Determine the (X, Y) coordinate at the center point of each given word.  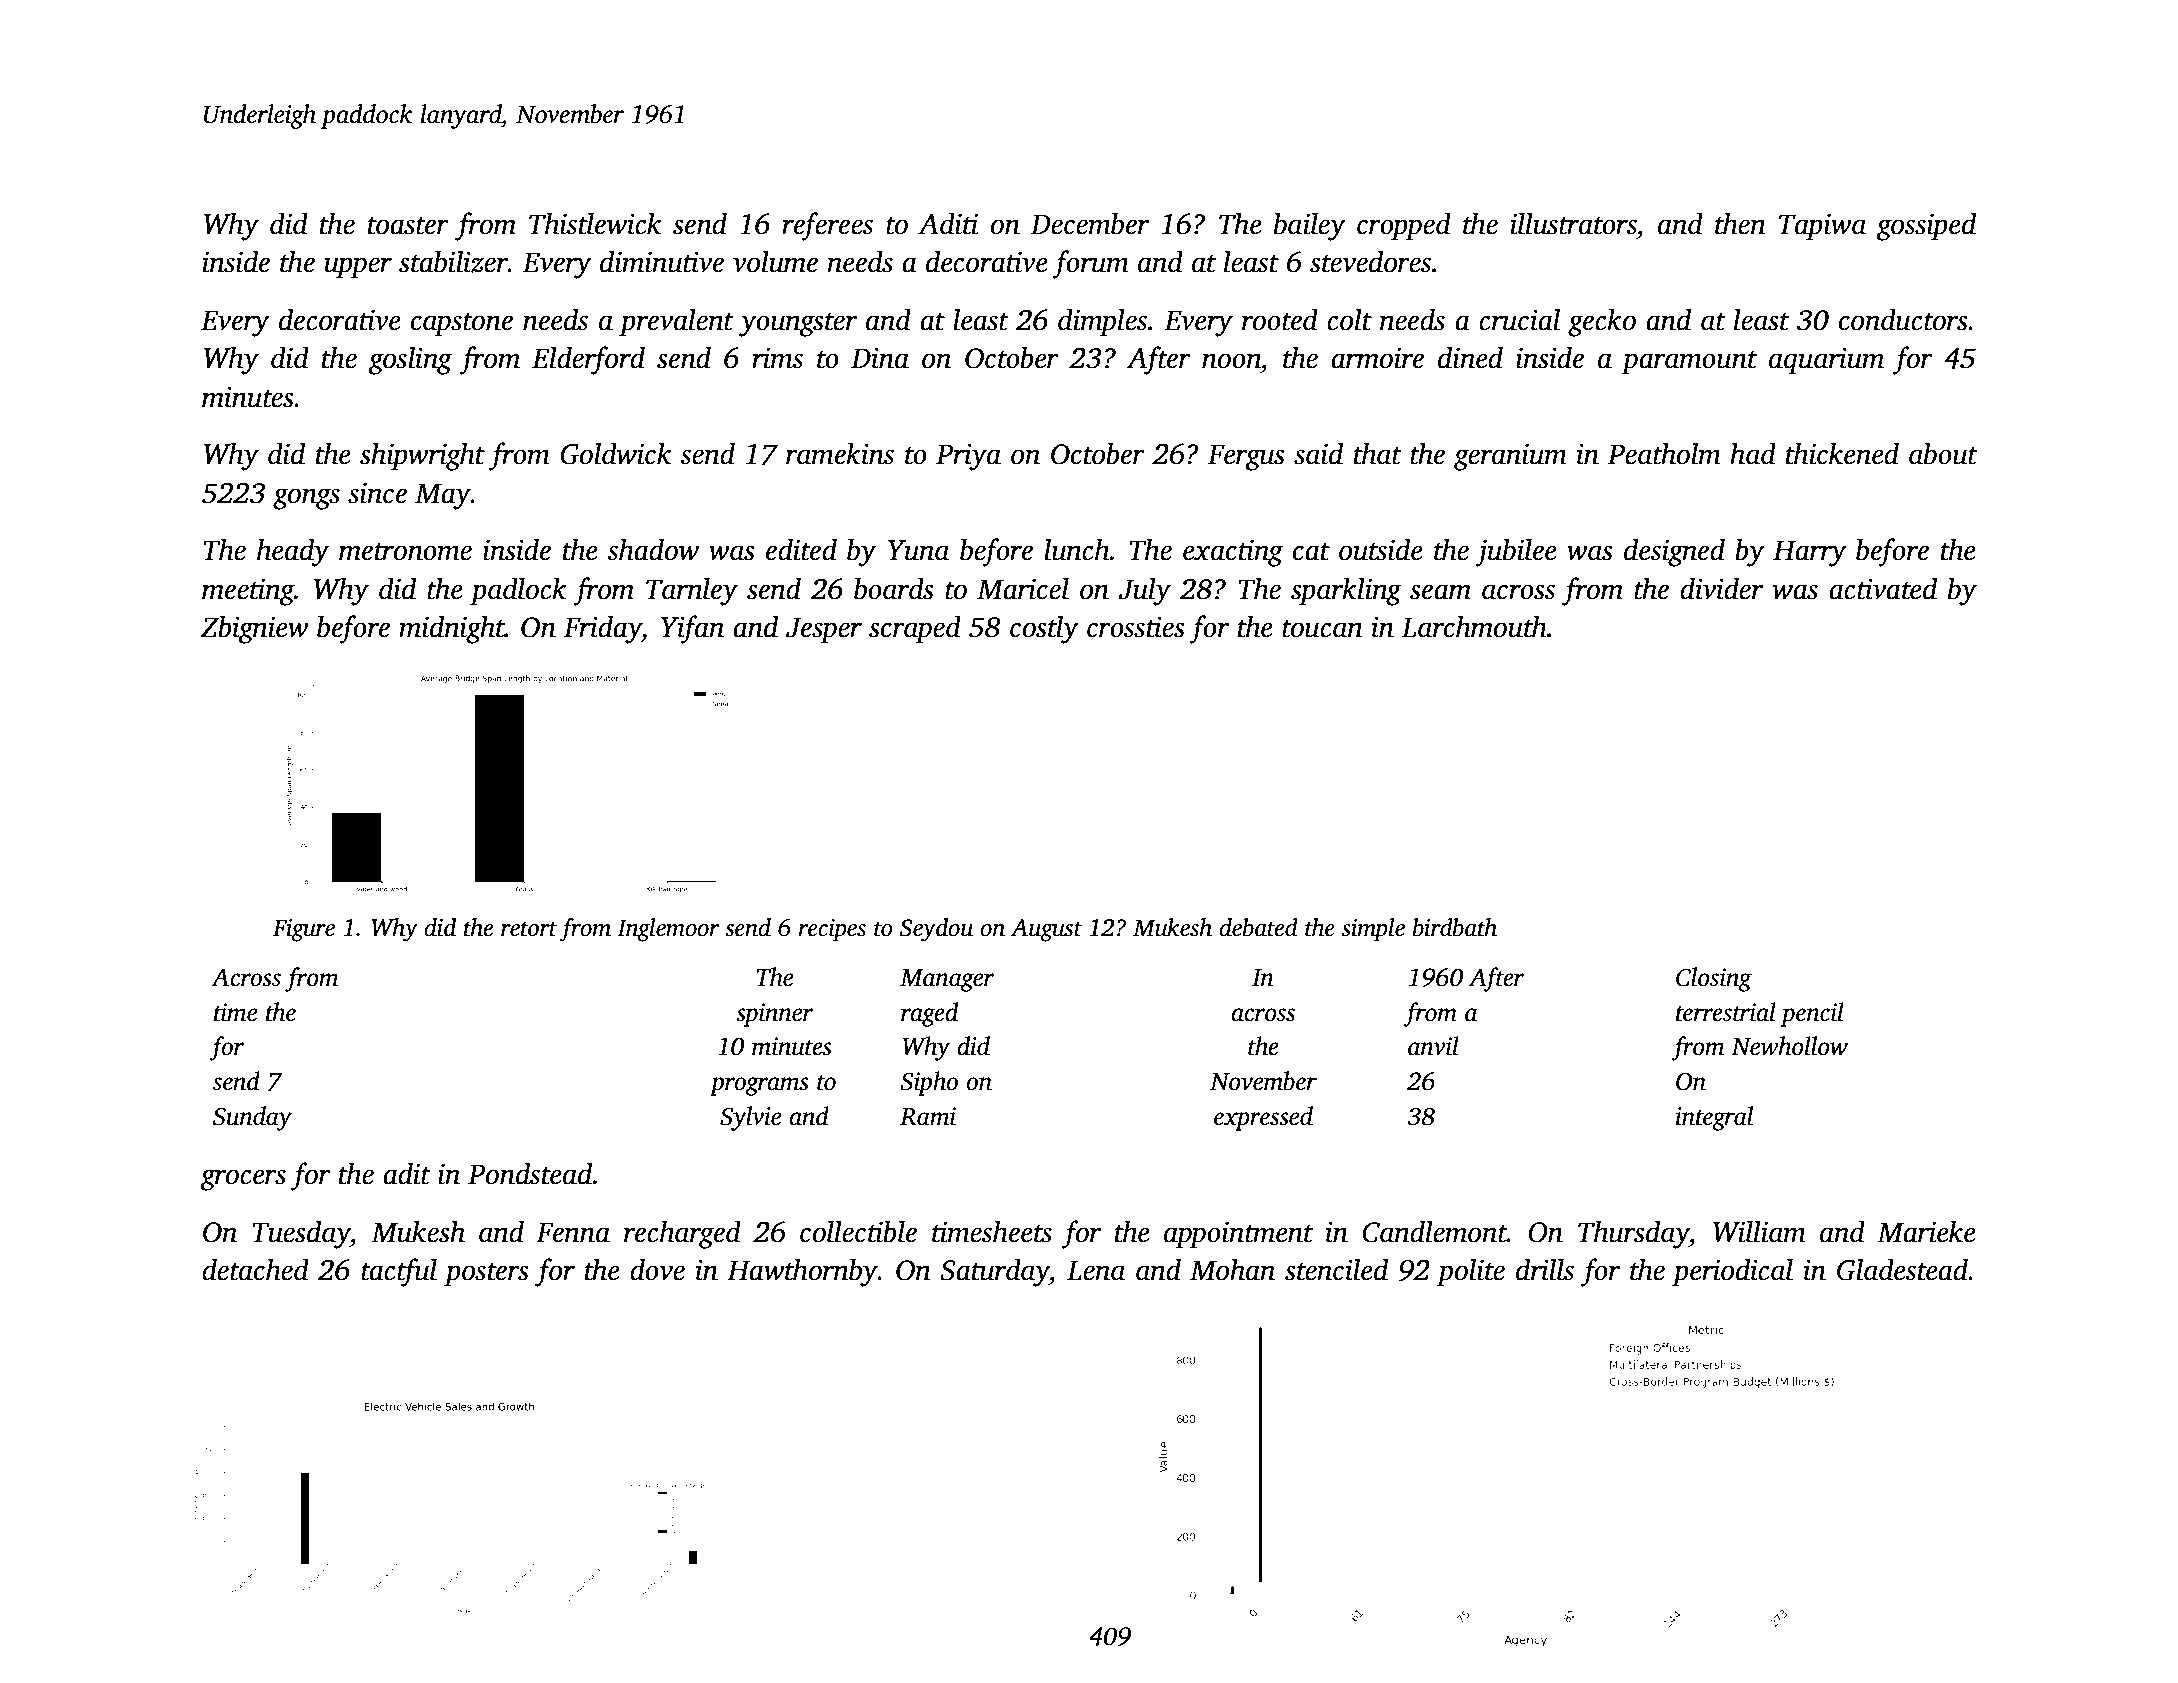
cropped (1404, 226)
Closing (1714, 979)
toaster (408, 226)
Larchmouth (1474, 626)
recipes (832, 930)
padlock (518, 591)
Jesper (824, 630)
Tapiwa (1822, 227)
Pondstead (530, 1173)
